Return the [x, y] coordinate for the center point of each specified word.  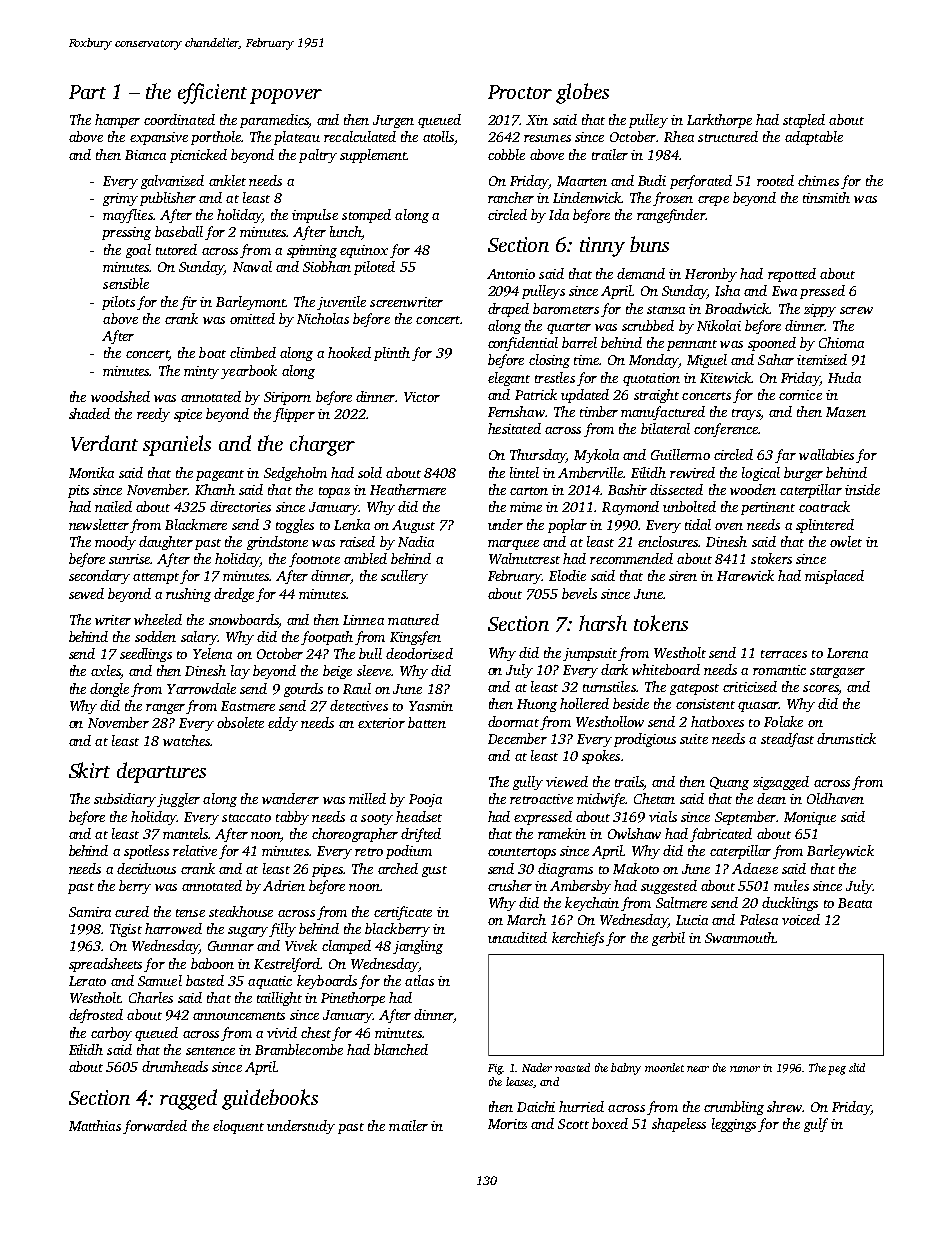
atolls [438, 136]
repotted [792, 275]
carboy [111, 1034]
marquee [513, 545]
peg [837, 1070]
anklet [227, 180]
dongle [109, 690]
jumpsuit [590, 654]
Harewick [745, 575]
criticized [750, 686]
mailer [408, 1125]
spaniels [177, 445]
